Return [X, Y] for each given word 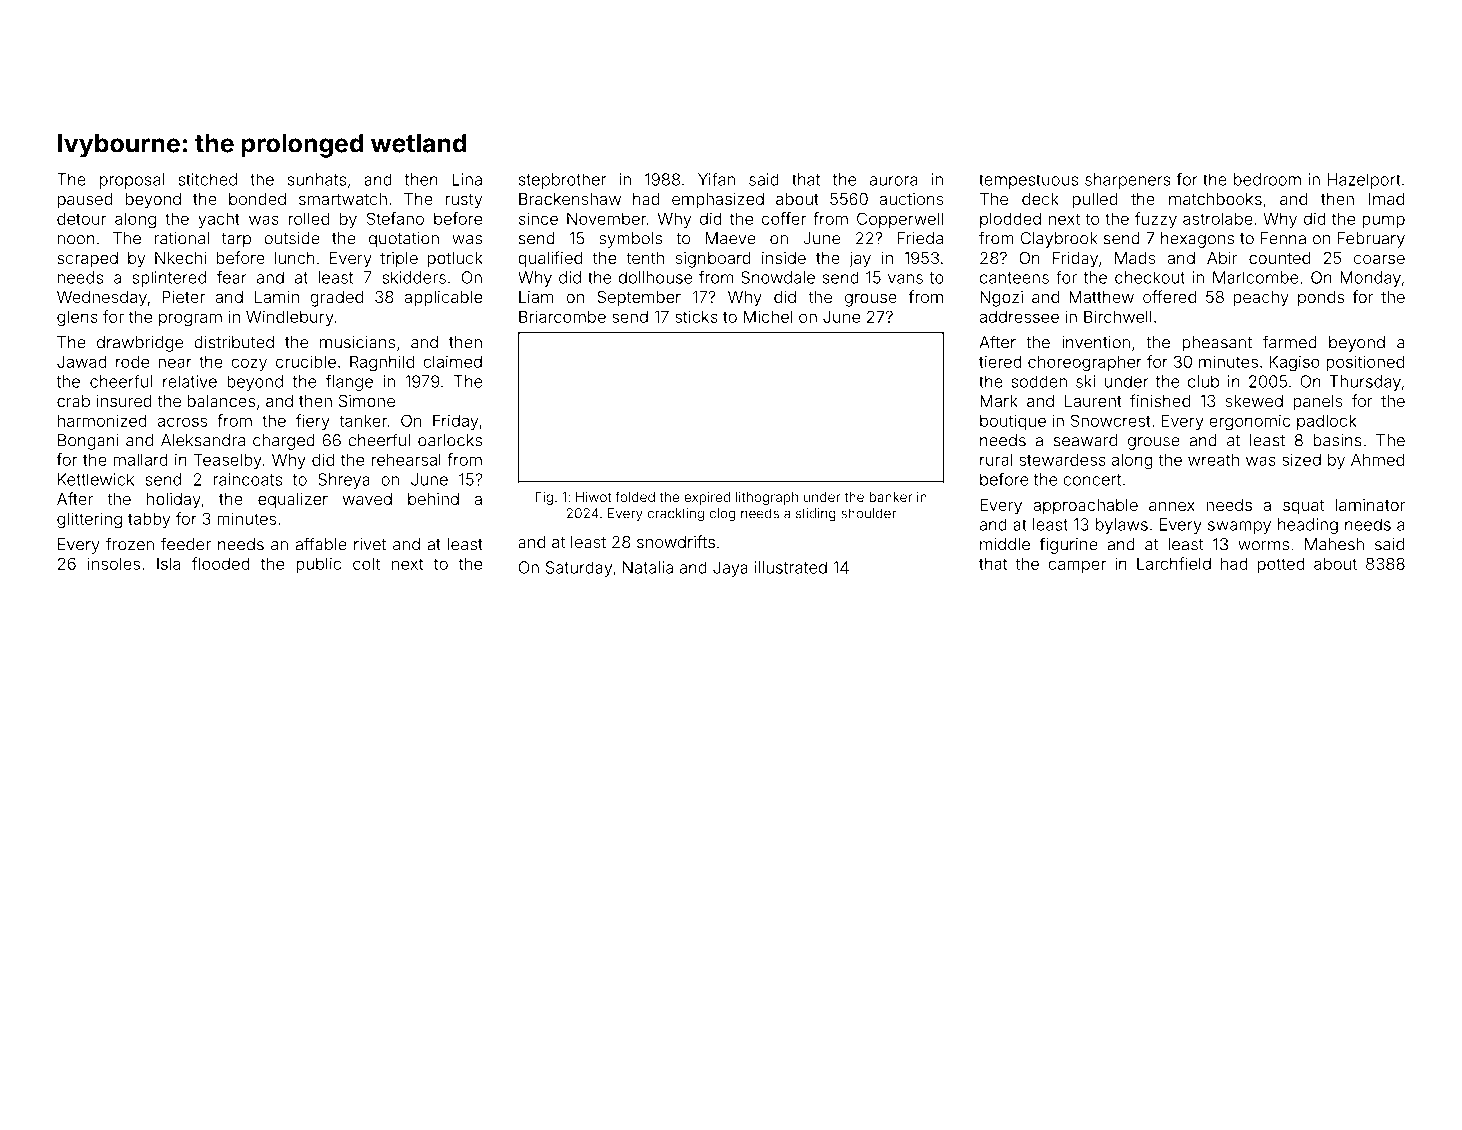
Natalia [648, 567]
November [606, 218]
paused [85, 201]
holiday [174, 501]
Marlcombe [1255, 277]
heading [1308, 526]
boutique [1013, 422]
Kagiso [1295, 363]
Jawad [82, 361]
